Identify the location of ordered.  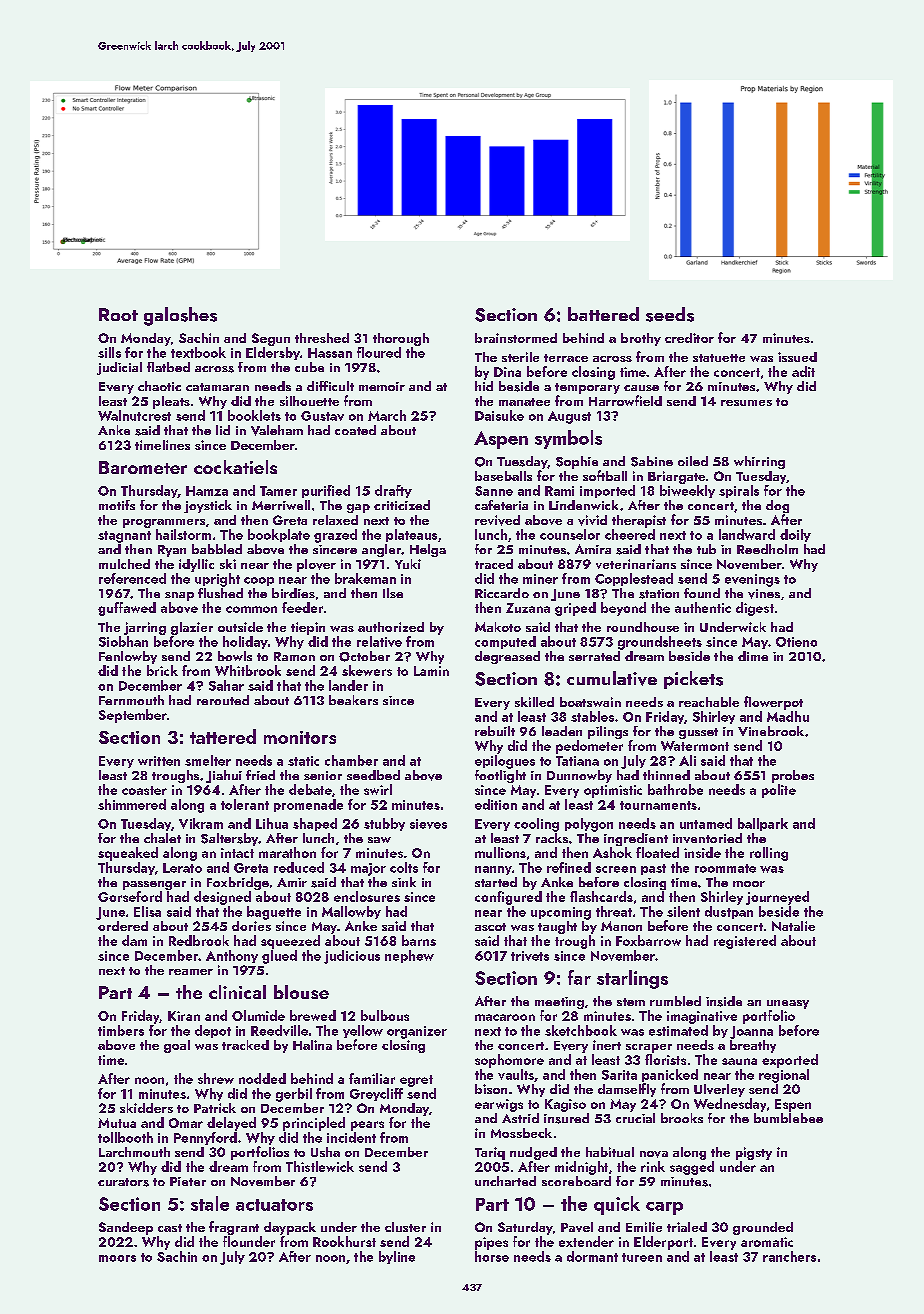
(123, 926).
